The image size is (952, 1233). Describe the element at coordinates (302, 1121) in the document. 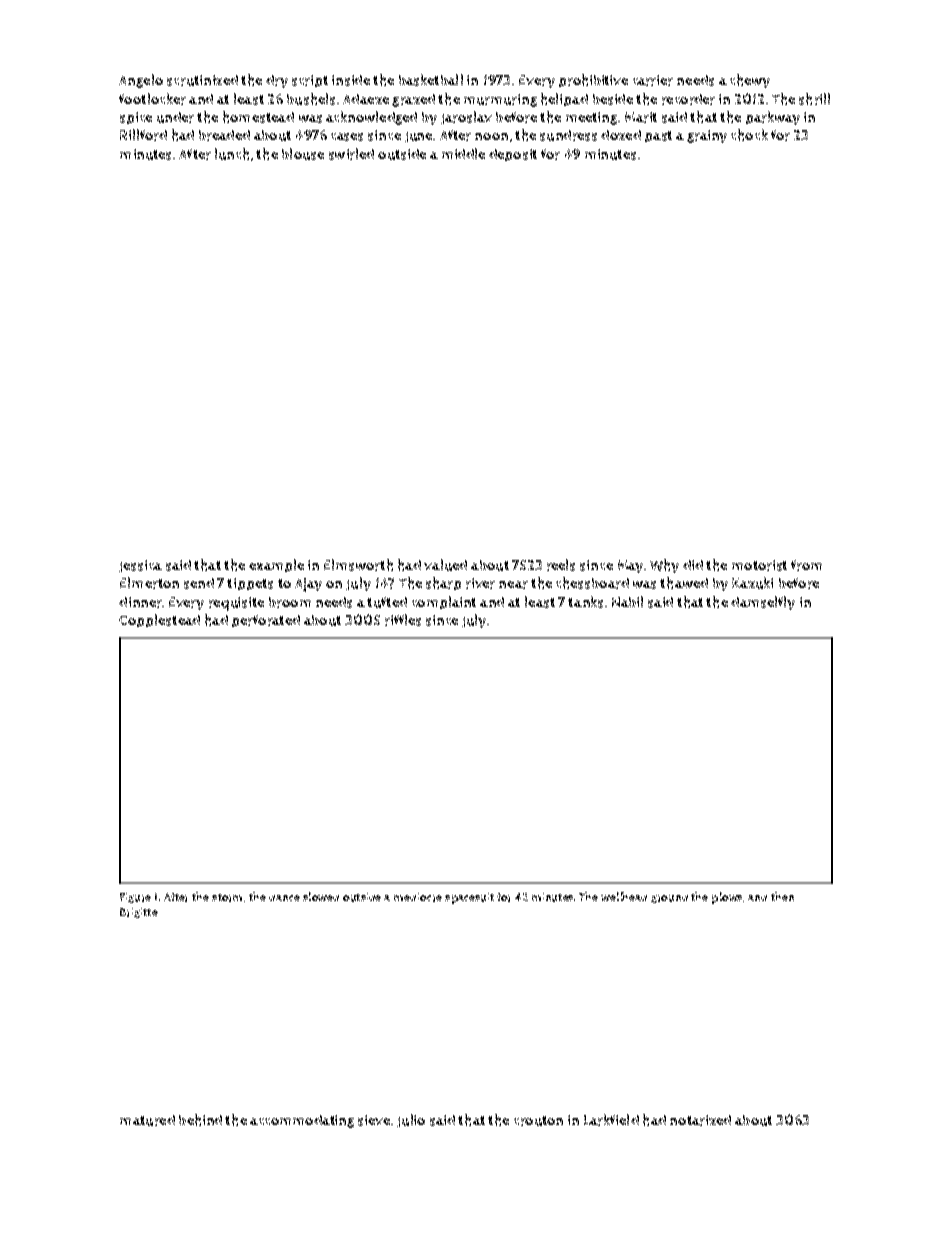

I see `accommodating` at that location.
